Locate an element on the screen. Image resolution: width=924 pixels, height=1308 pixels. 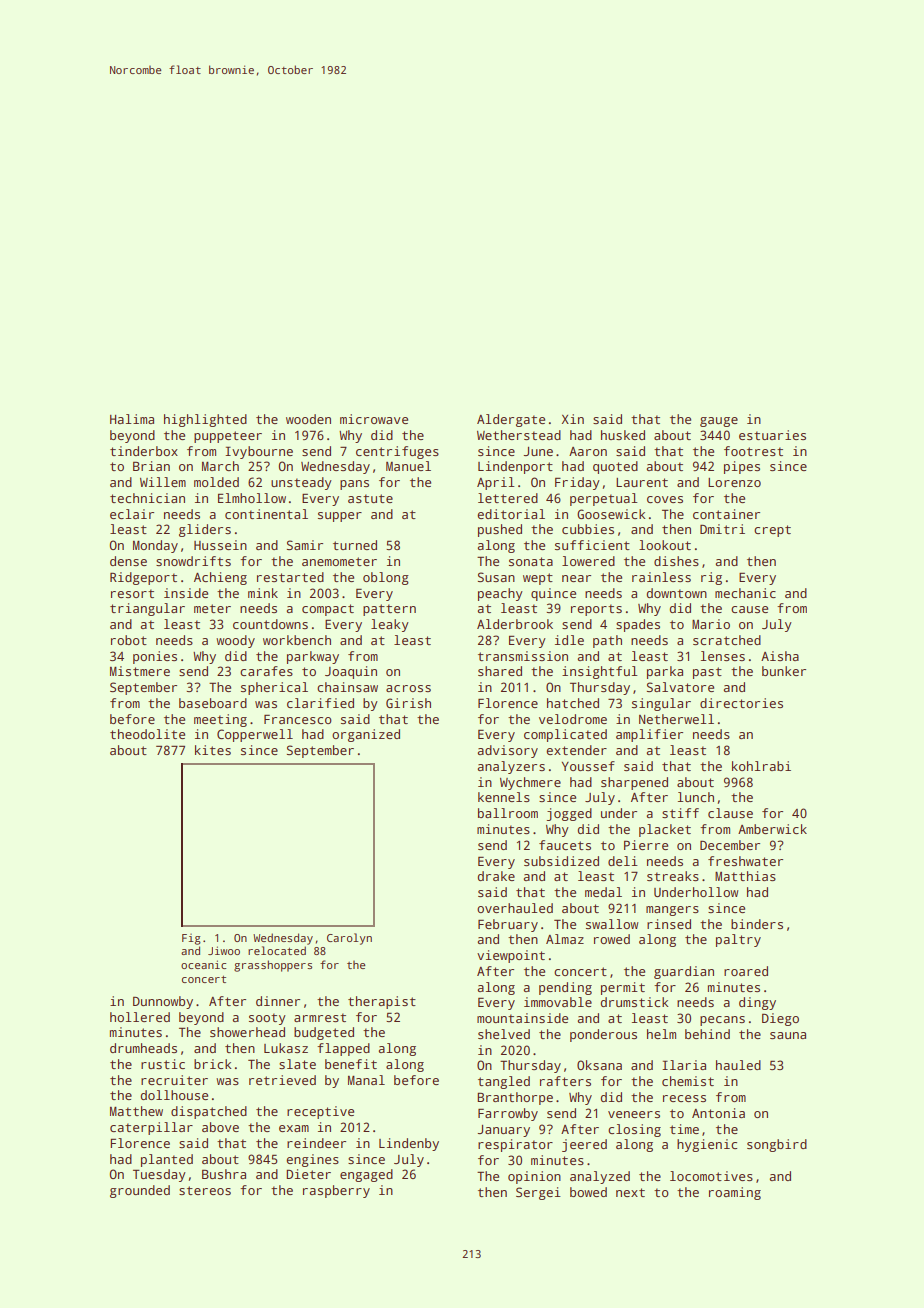
Friday is located at coordinates (577, 483).
